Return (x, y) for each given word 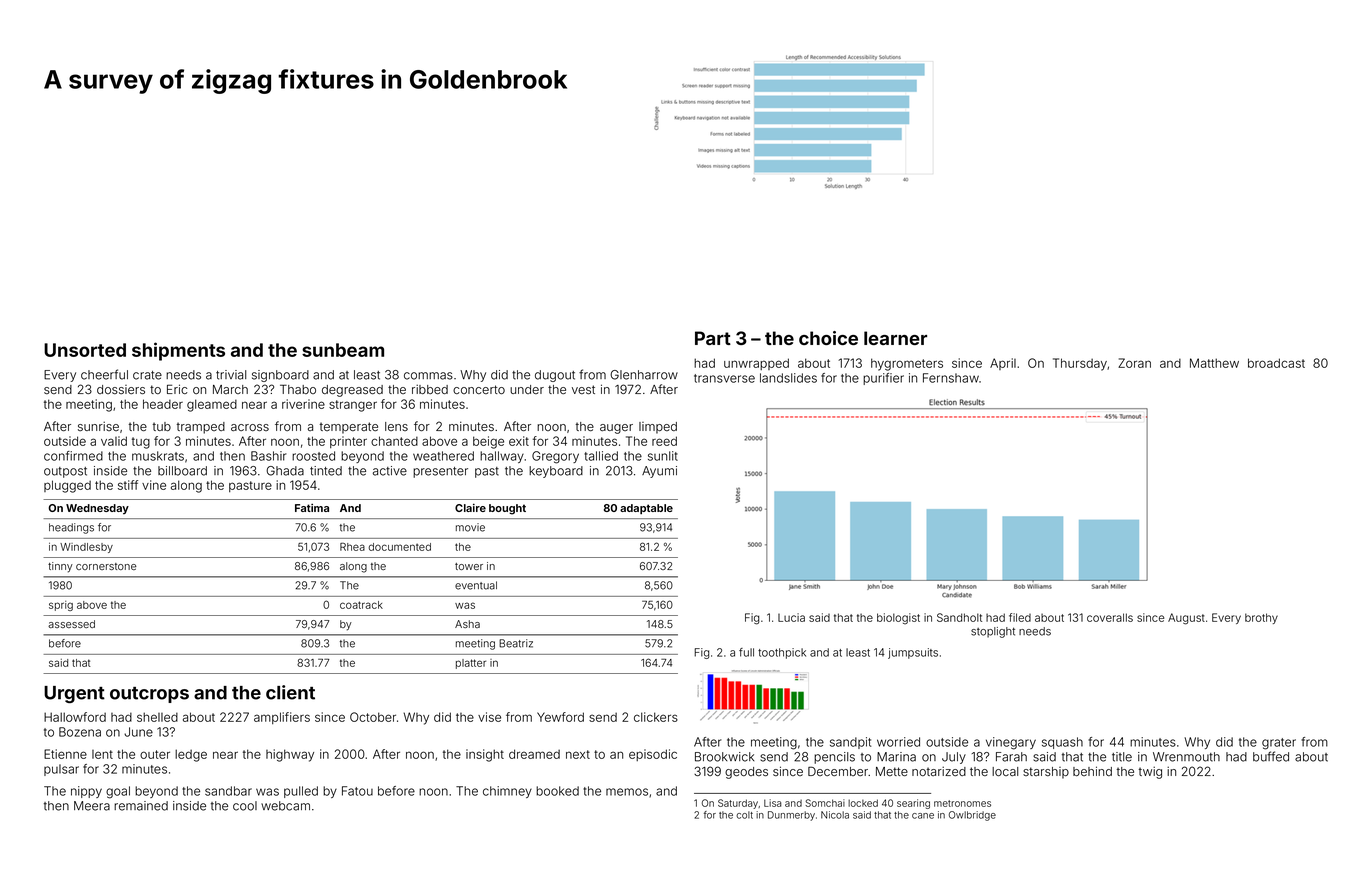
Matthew (1214, 363)
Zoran (1134, 363)
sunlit (663, 456)
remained (141, 806)
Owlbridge (972, 816)
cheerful (104, 374)
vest (583, 389)
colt (744, 815)
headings (71, 528)
